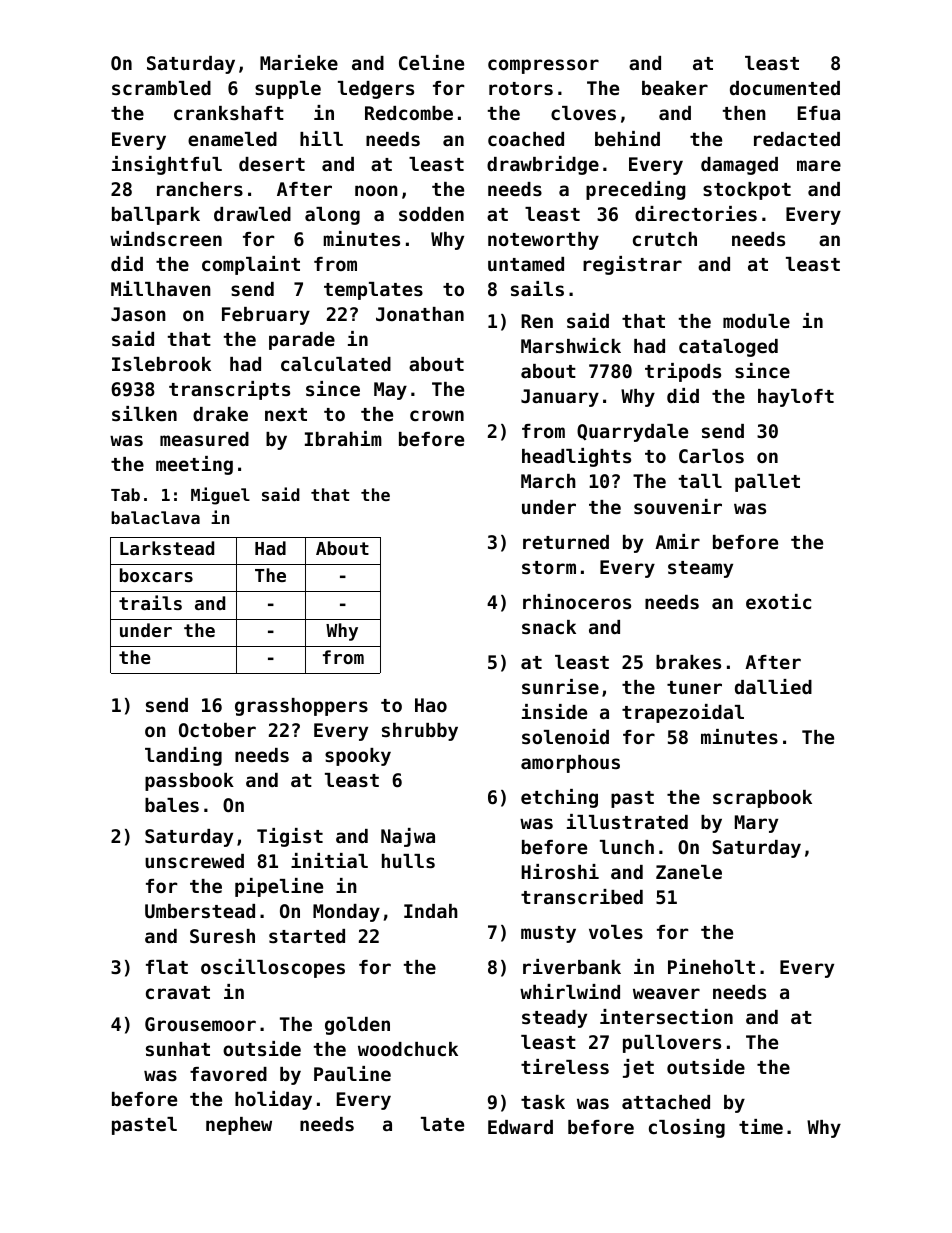 This image has height=1233, width=952. What do you see at coordinates (321, 138) in the image?
I see `hill` at bounding box center [321, 138].
